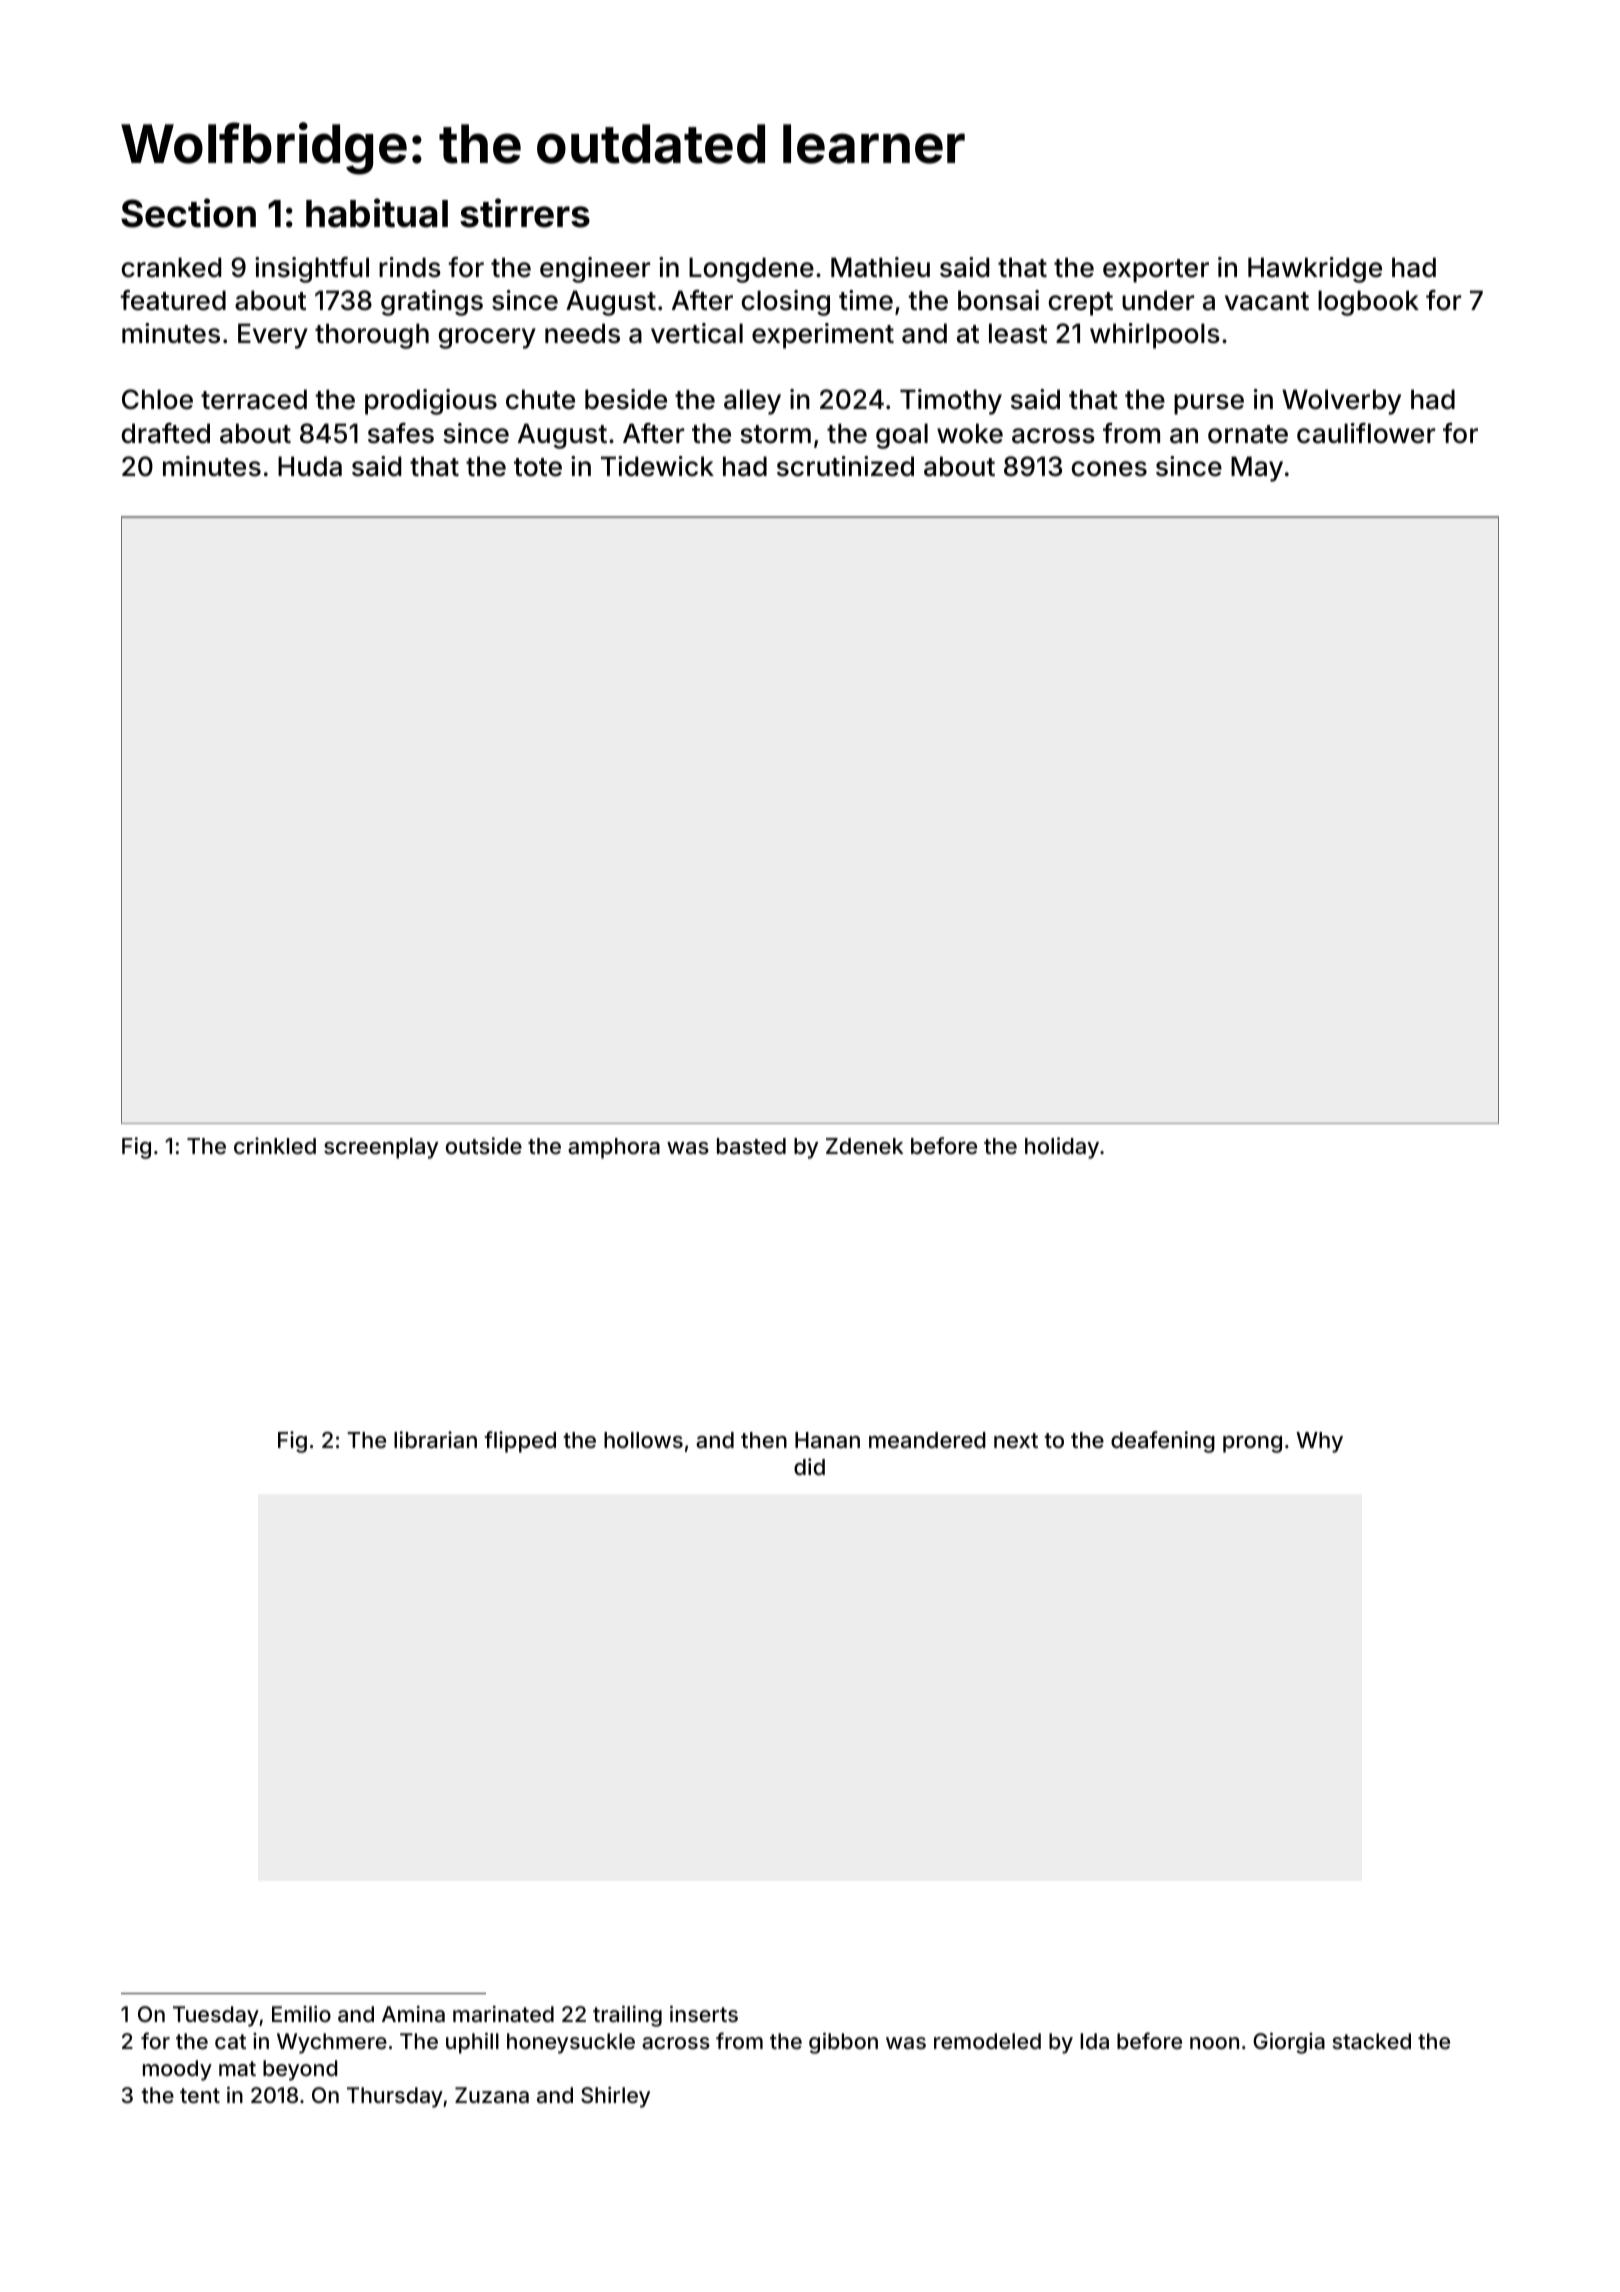 This screenshot has height=2292, width=1620. Describe the element at coordinates (435, 1440) in the screenshot. I see `librarian` at that location.
